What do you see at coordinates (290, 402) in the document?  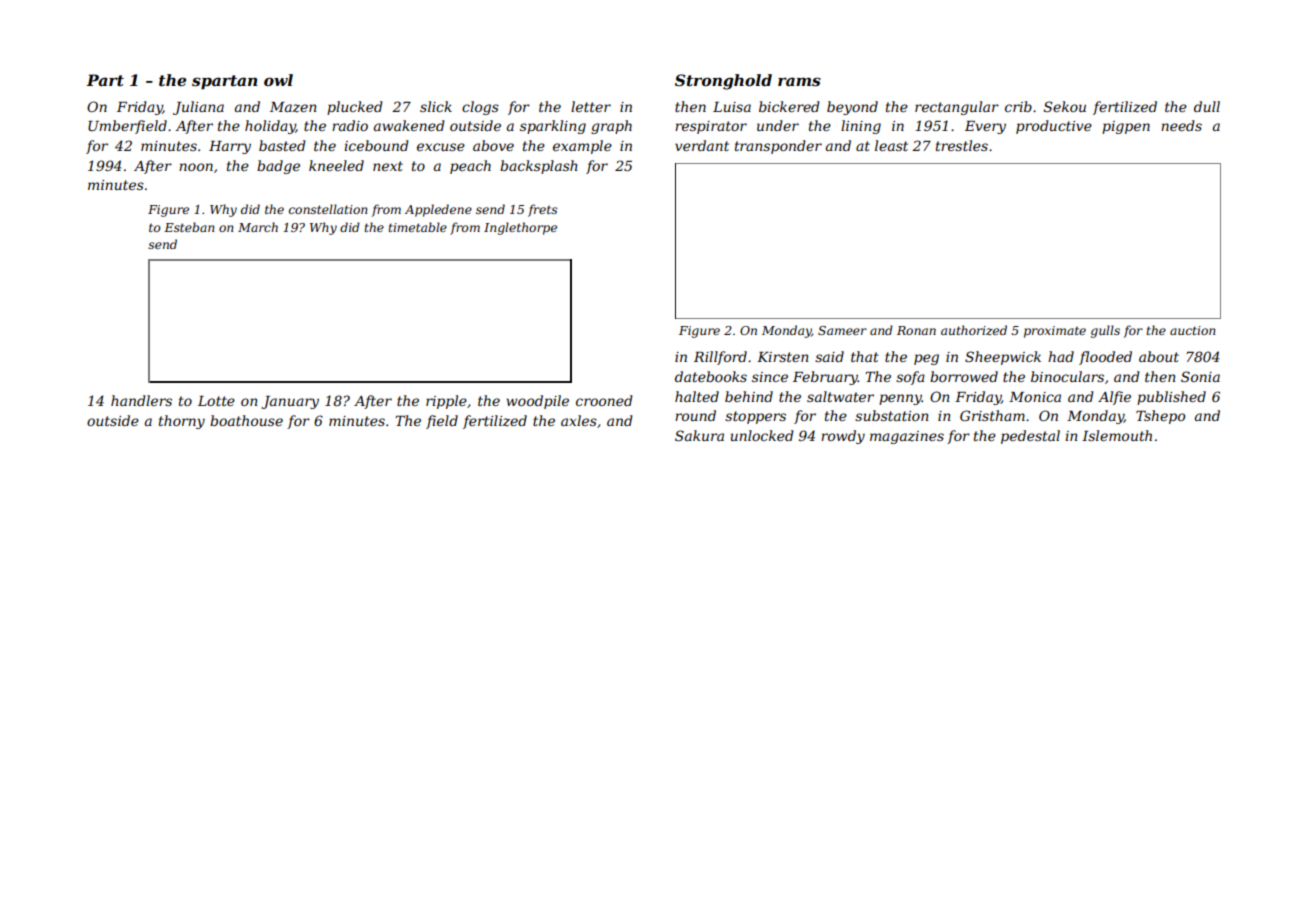 I see `January` at bounding box center [290, 402].
